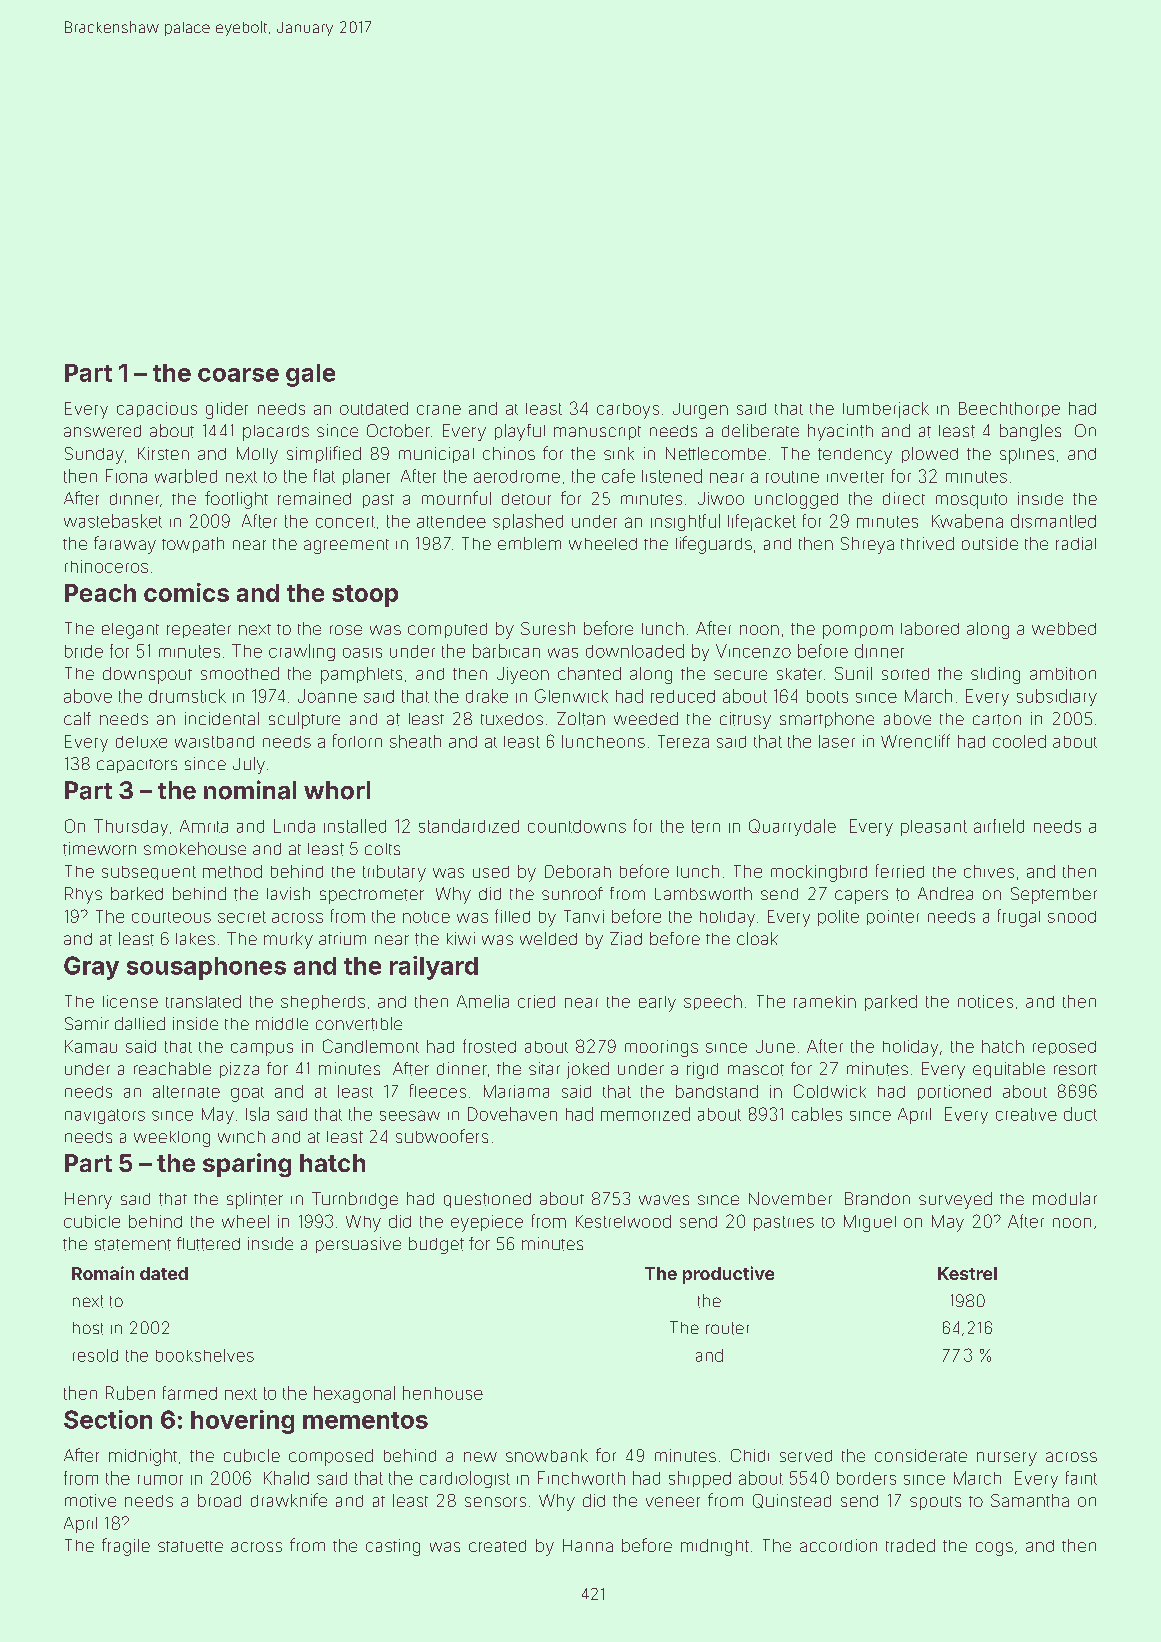  Describe the element at coordinates (130, 1001) in the document. I see `license` at that location.
